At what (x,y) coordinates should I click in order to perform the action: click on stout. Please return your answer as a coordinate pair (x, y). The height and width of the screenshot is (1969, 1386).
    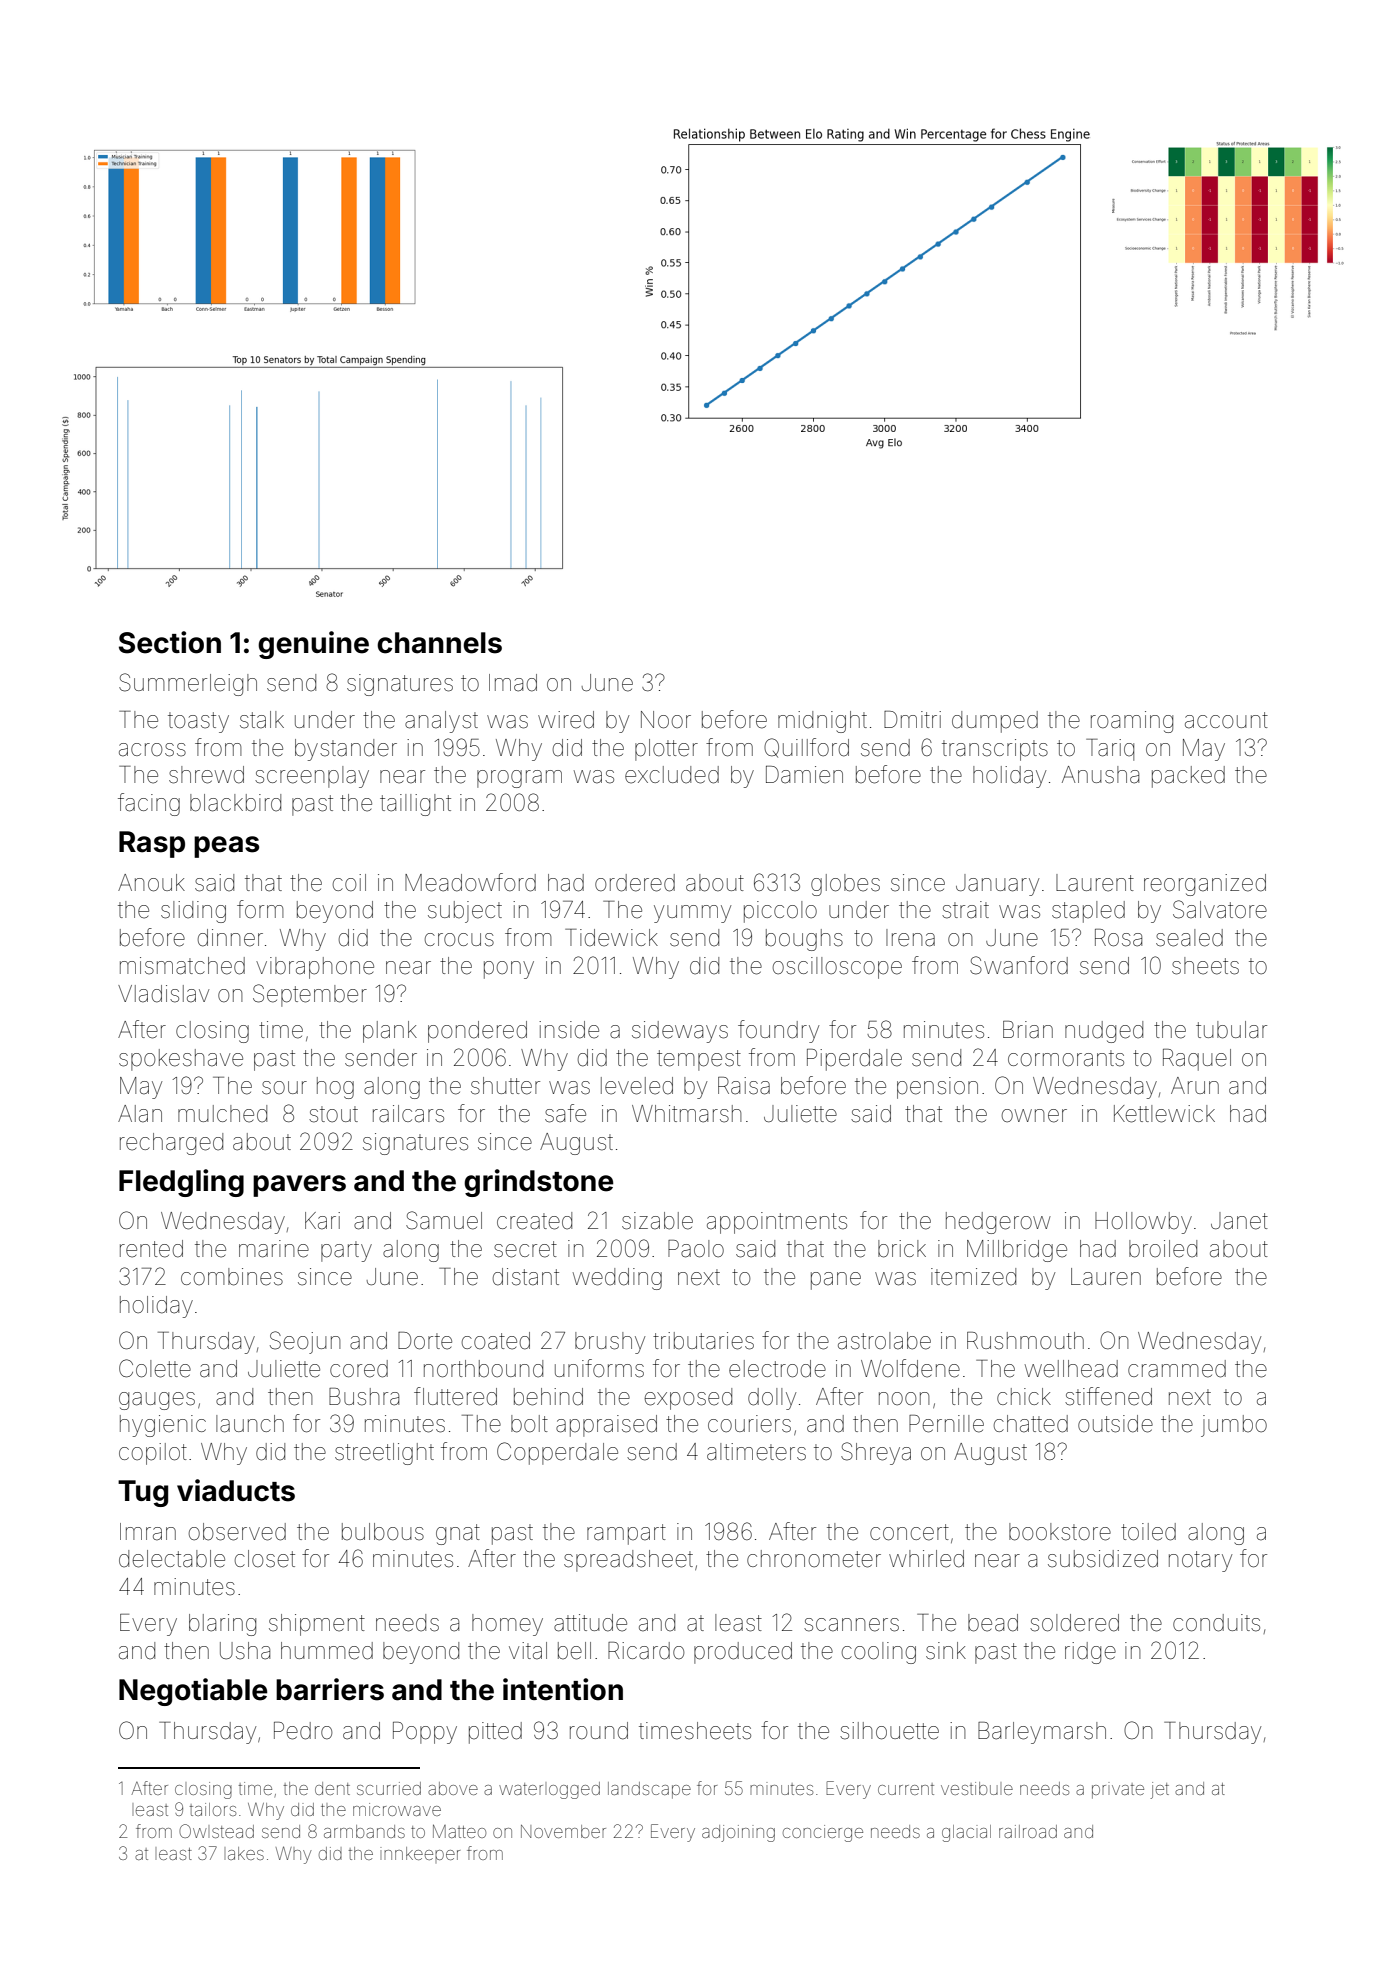
    Looking at the image, I should click on (333, 1114).
